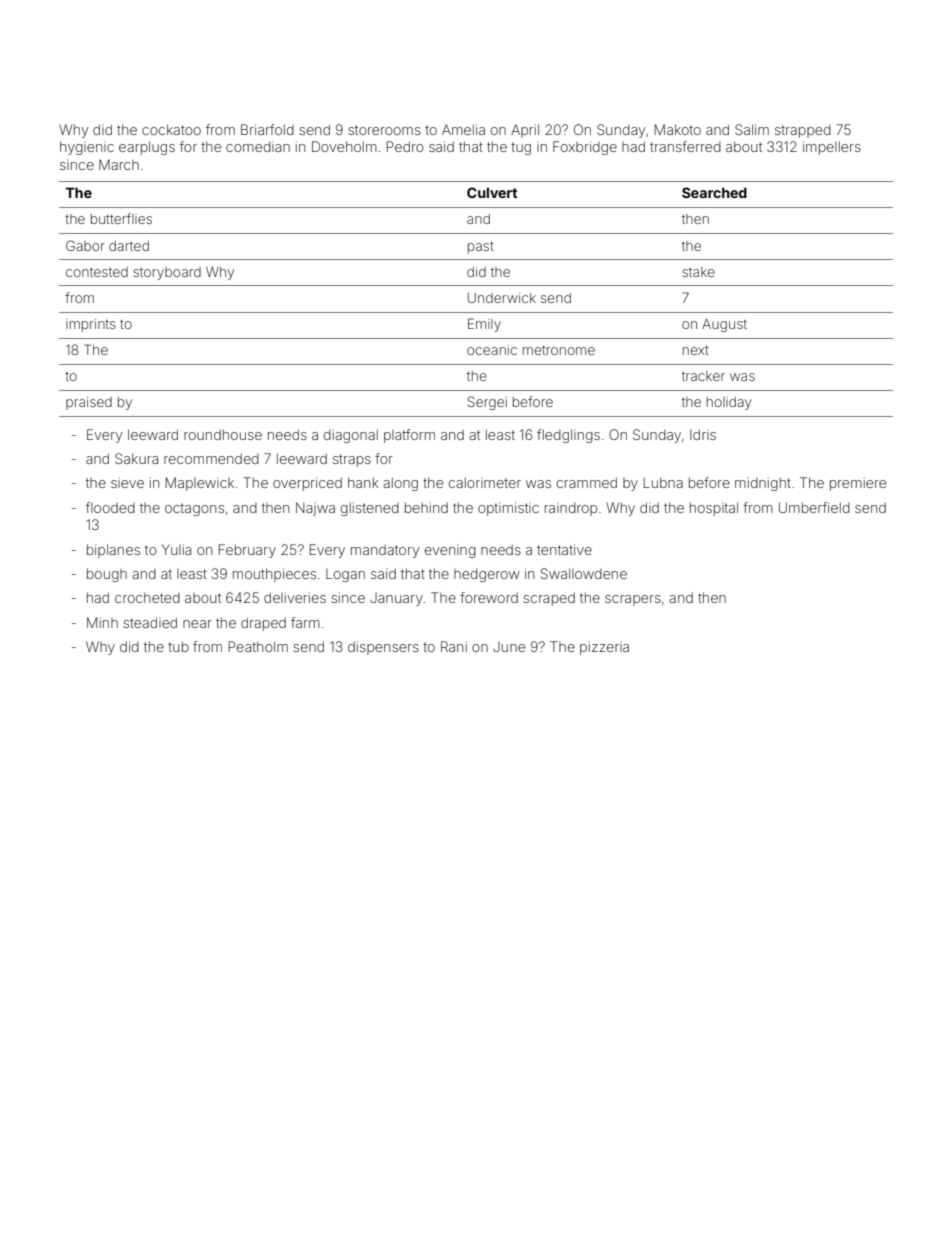 Image resolution: width=952 pixels, height=1233 pixels. What do you see at coordinates (315, 509) in the screenshot?
I see `Najwa` at bounding box center [315, 509].
